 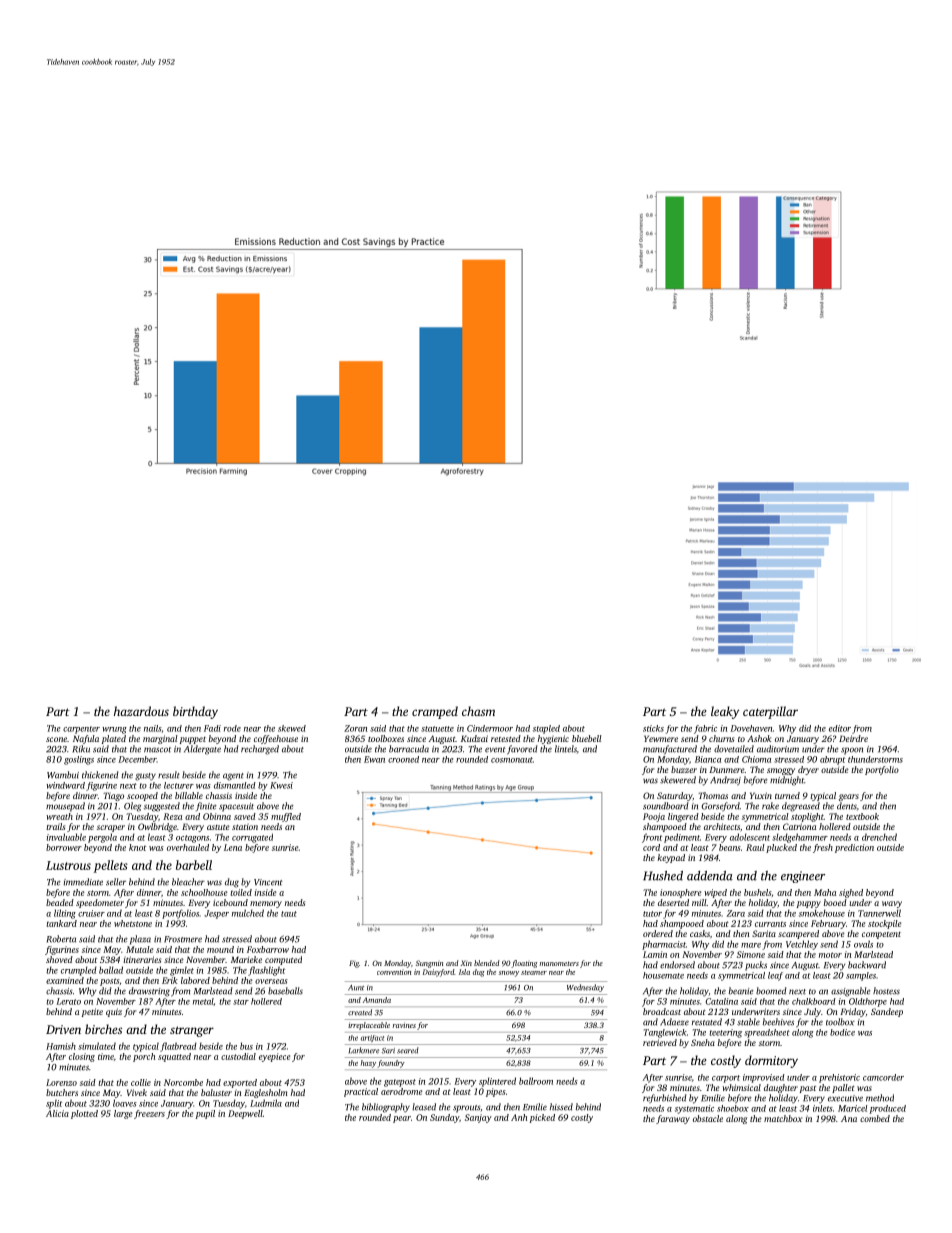 What do you see at coordinates (402, 1119) in the screenshot?
I see `pear` at bounding box center [402, 1119].
